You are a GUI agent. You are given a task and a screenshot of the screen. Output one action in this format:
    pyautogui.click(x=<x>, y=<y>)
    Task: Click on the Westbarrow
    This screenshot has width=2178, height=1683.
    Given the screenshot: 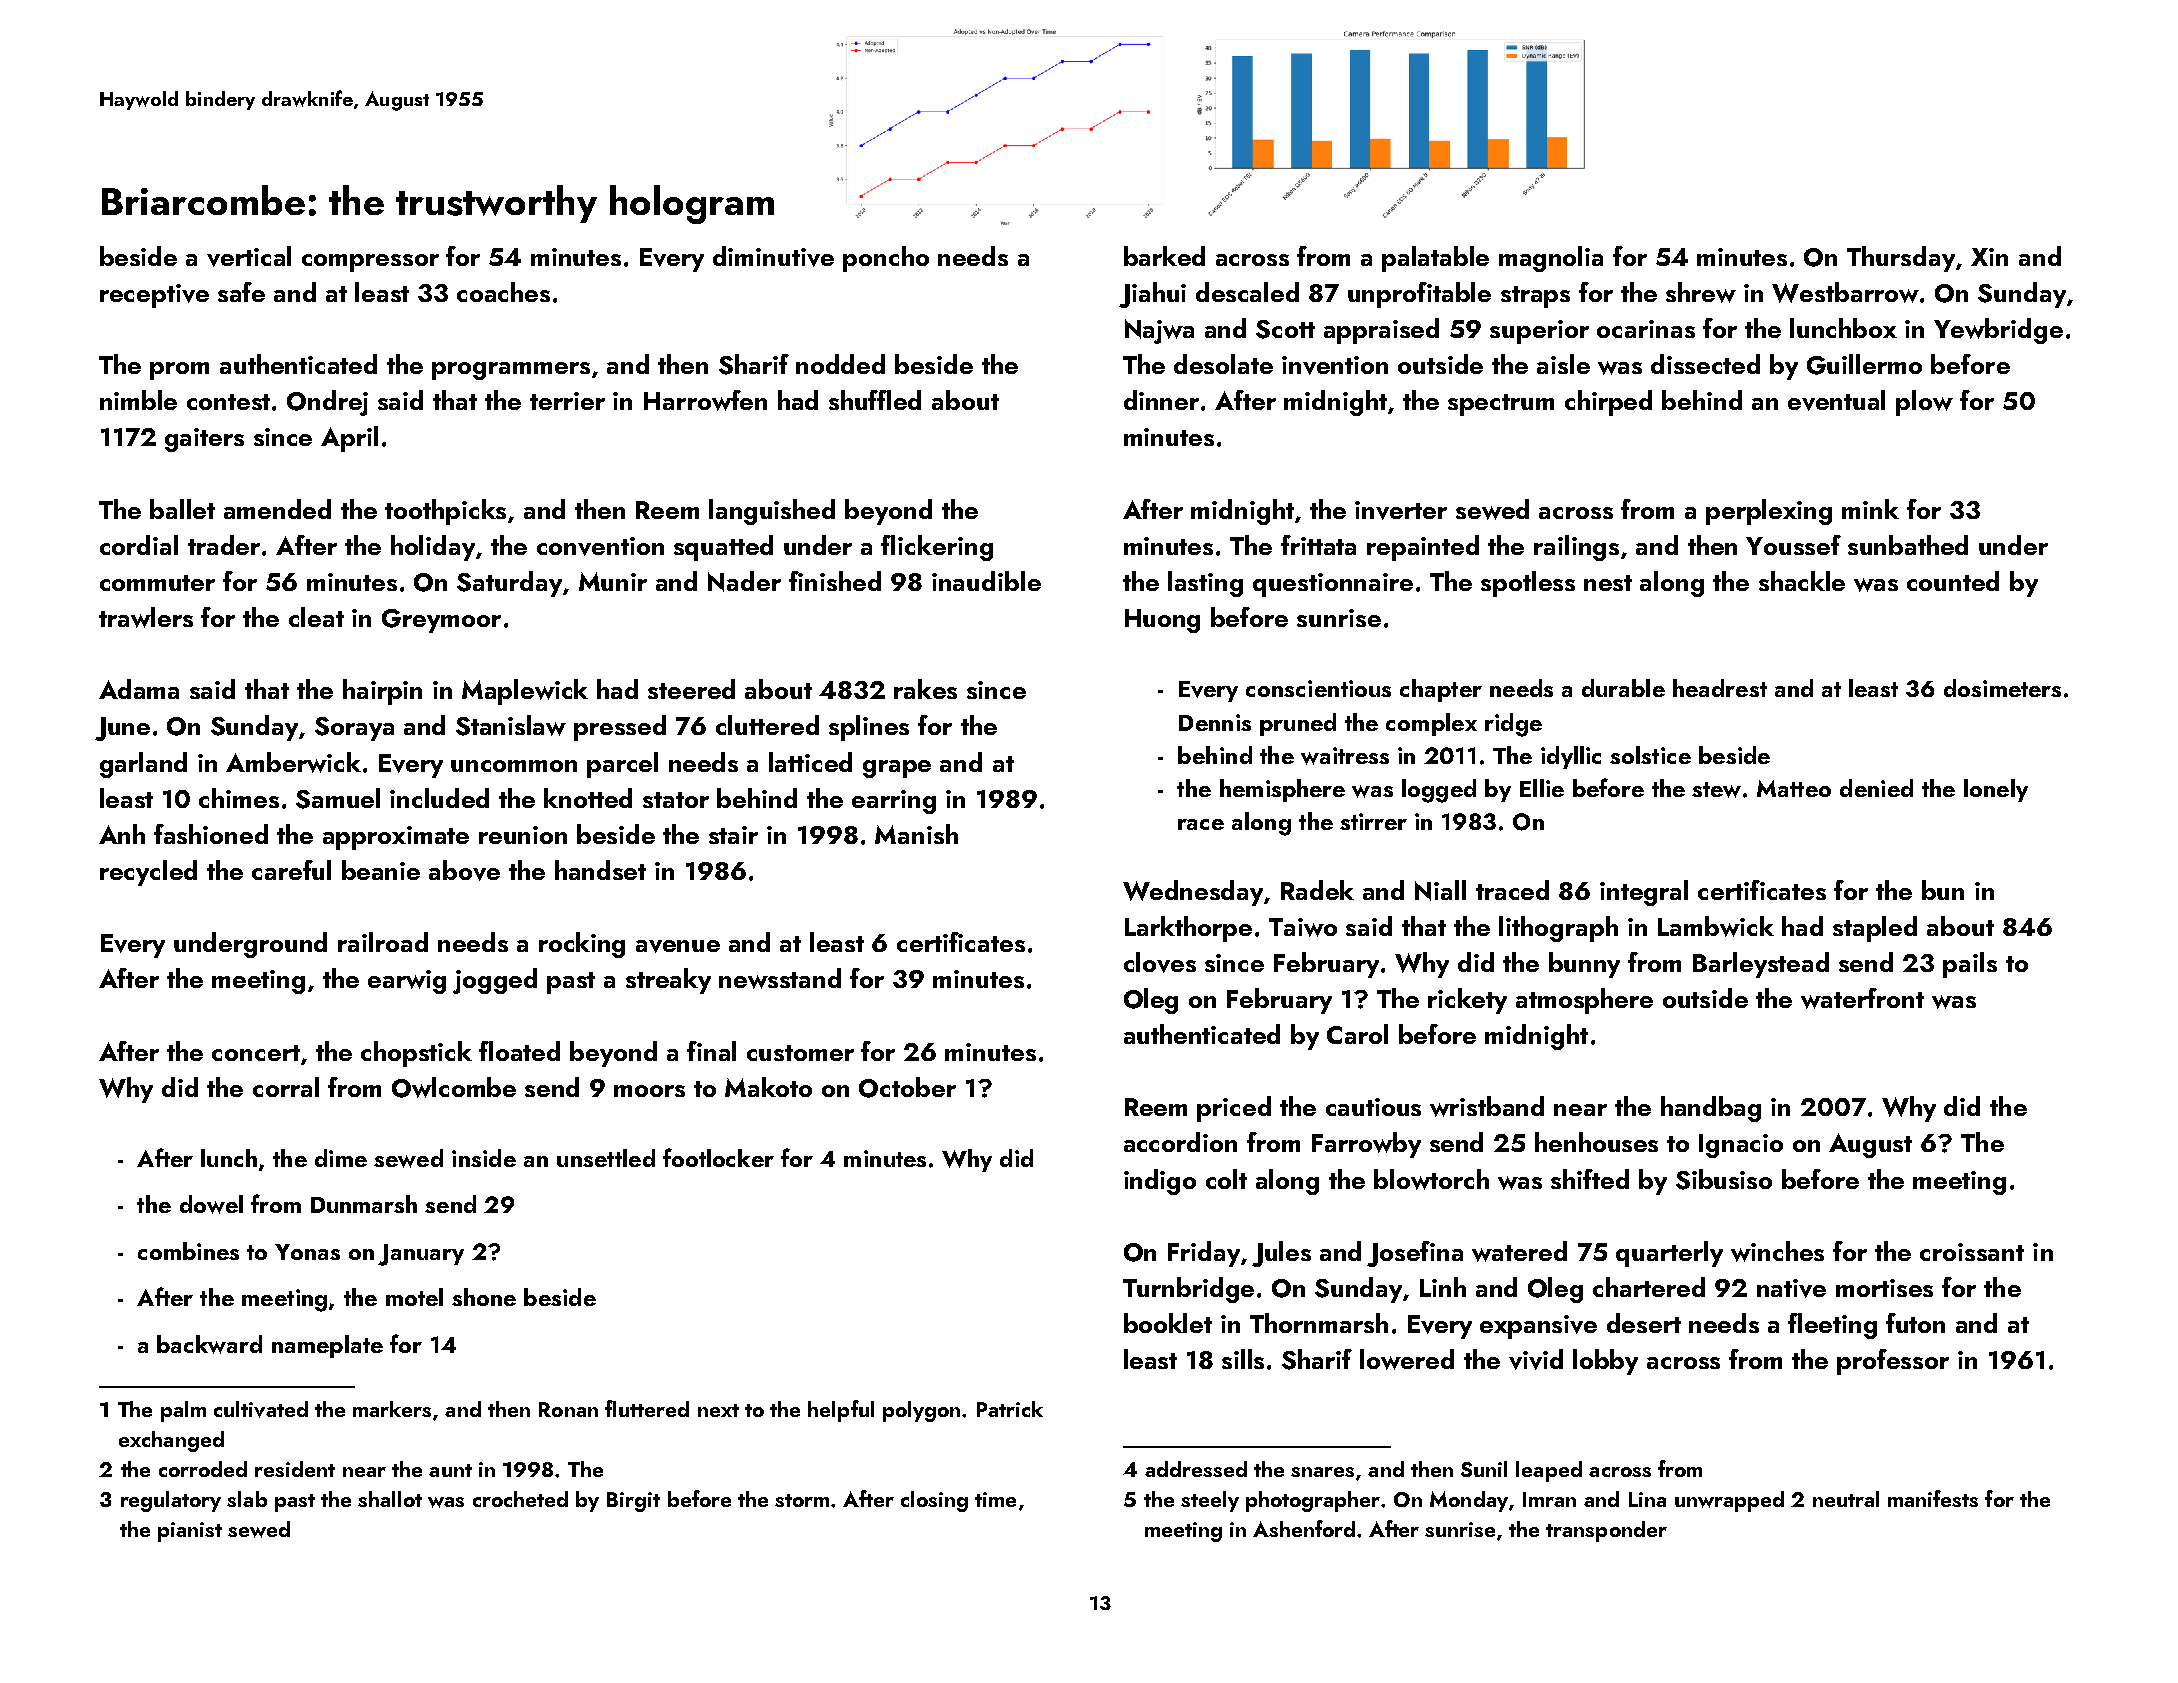 What is the action you would take?
    pyautogui.click(x=1845, y=292)
